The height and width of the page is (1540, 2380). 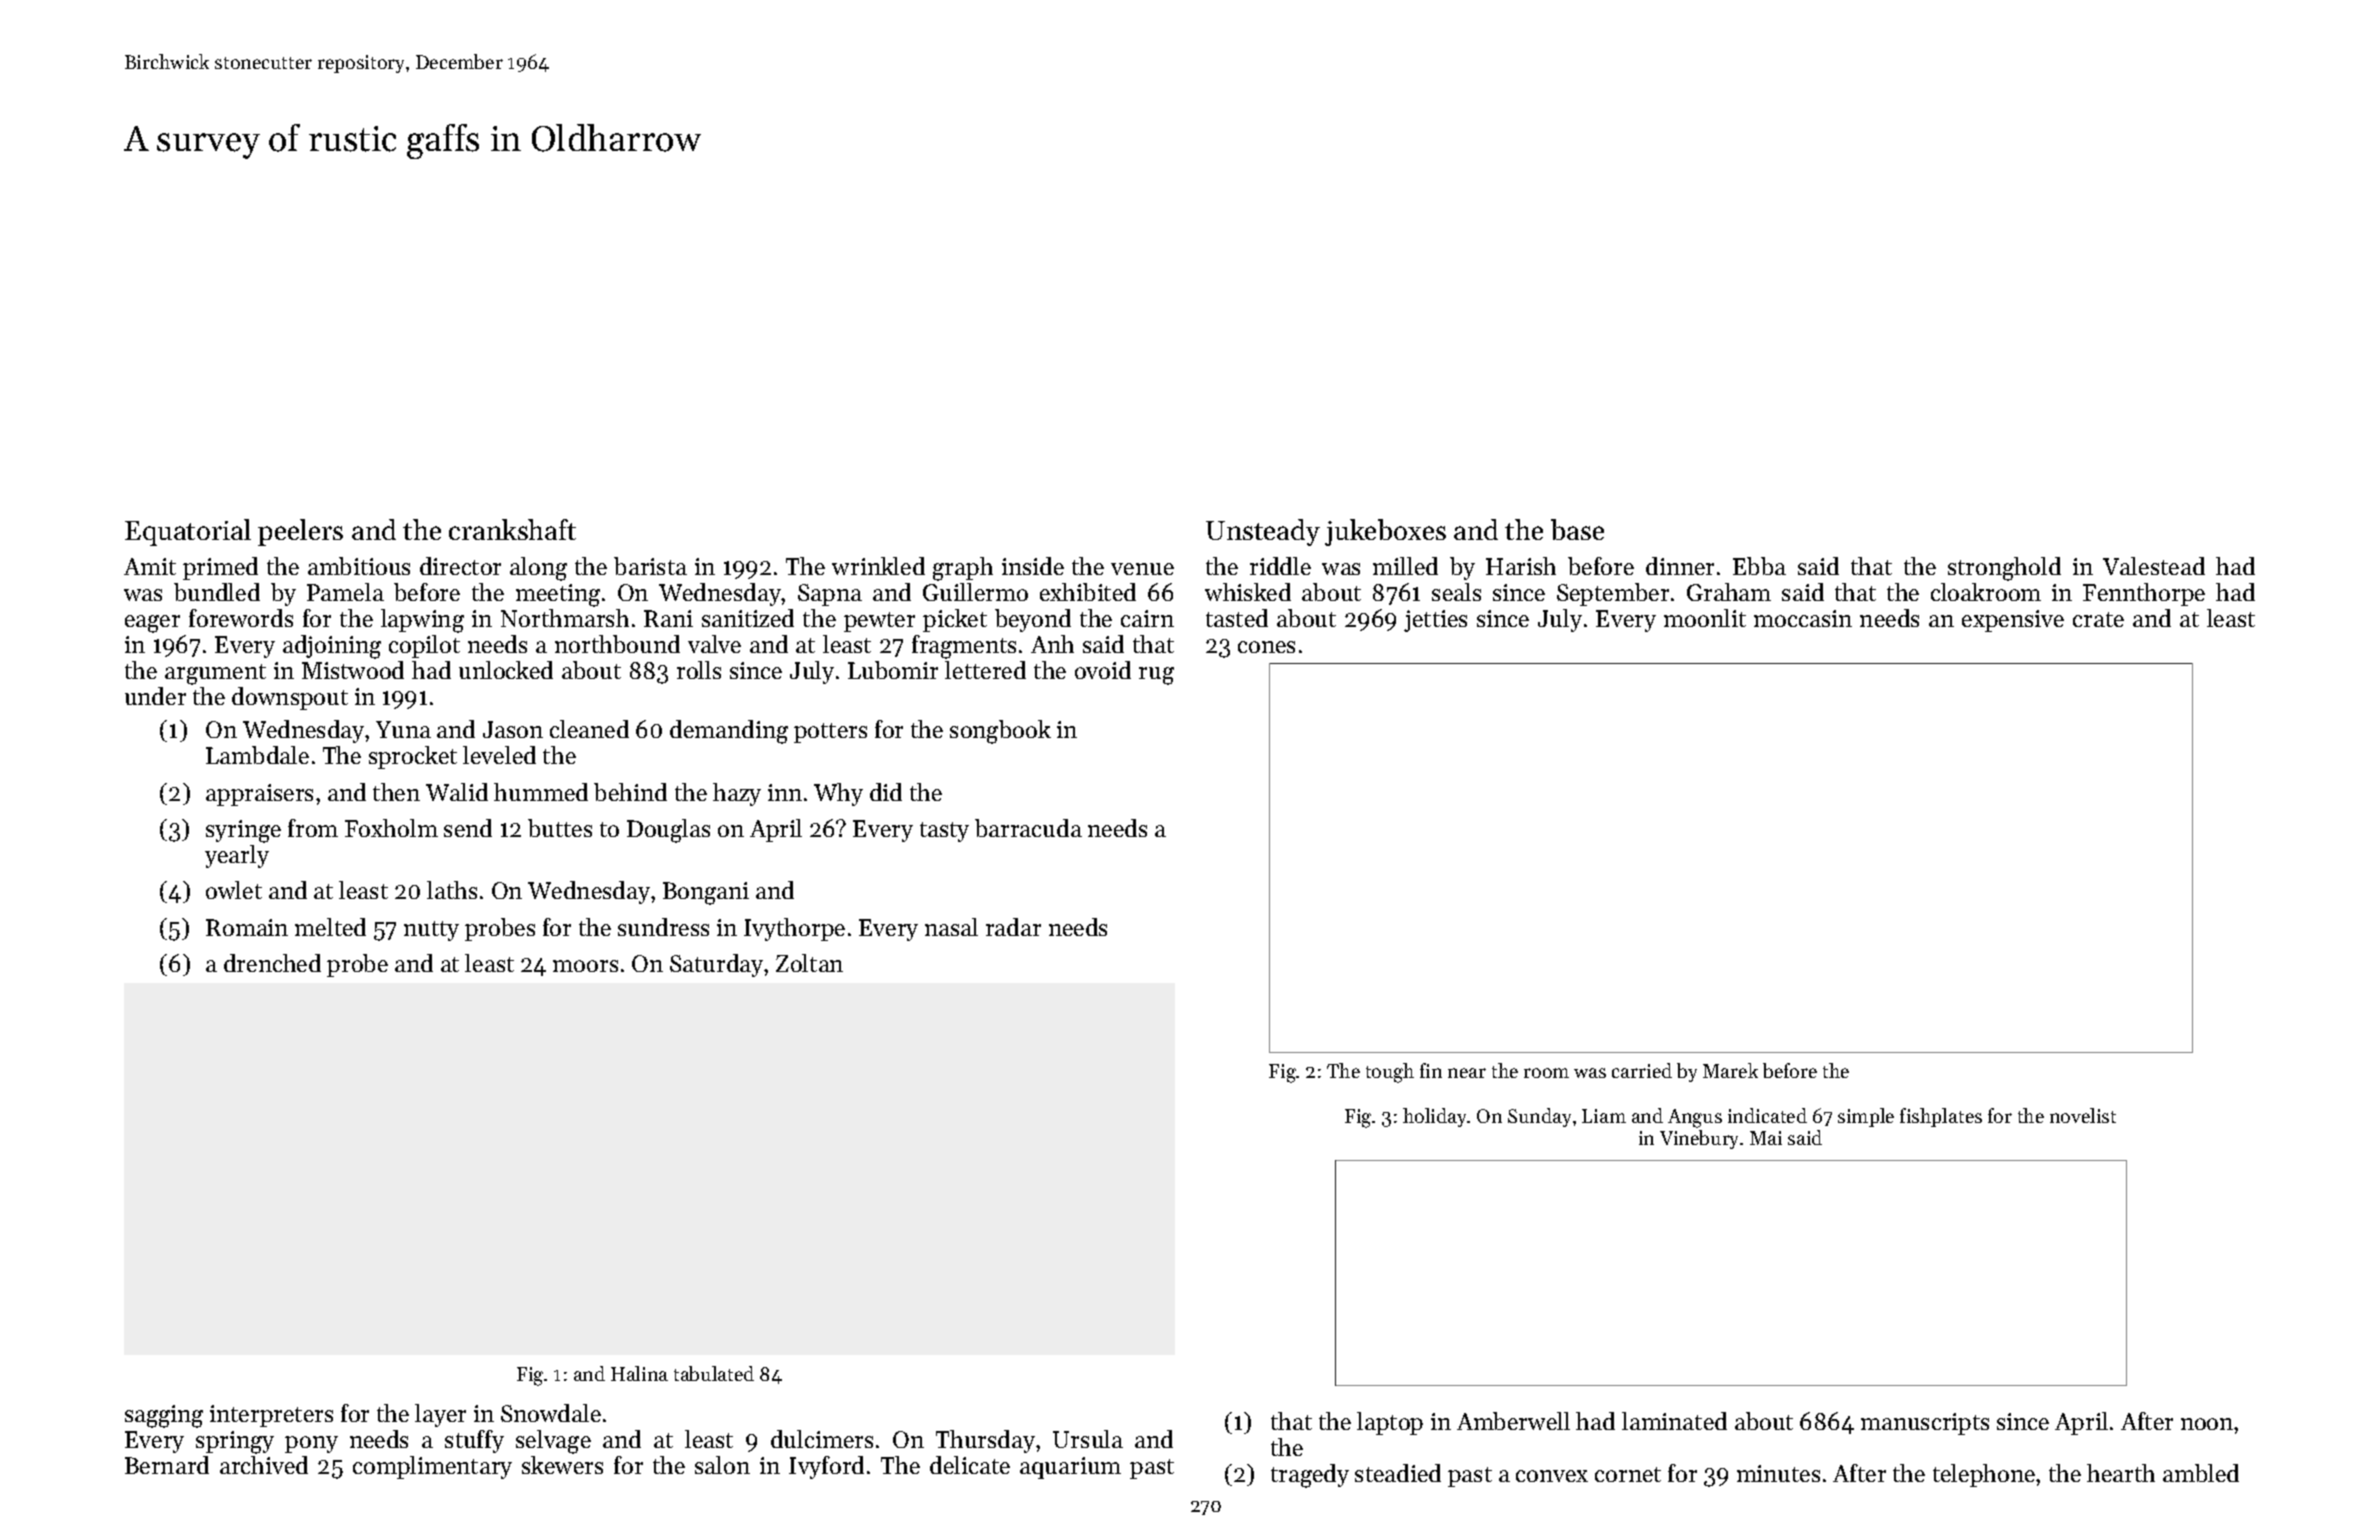 What do you see at coordinates (1070, 1468) in the page?
I see `aquarium` at bounding box center [1070, 1468].
